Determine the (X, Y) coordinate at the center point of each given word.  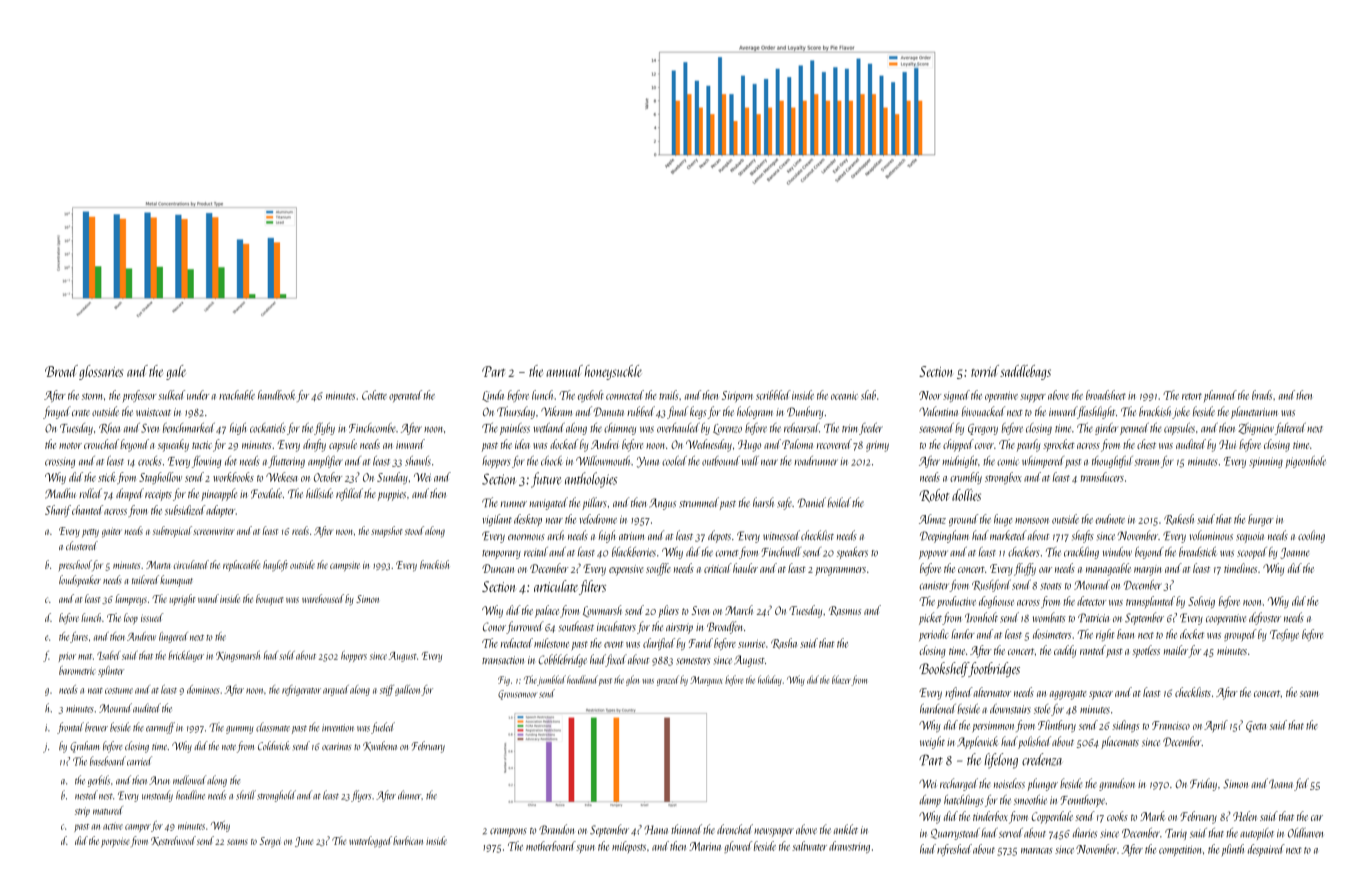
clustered (82, 545)
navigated (548, 503)
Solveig (1201, 602)
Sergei (270, 842)
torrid (985, 371)
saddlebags (1025, 372)
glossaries (101, 372)
